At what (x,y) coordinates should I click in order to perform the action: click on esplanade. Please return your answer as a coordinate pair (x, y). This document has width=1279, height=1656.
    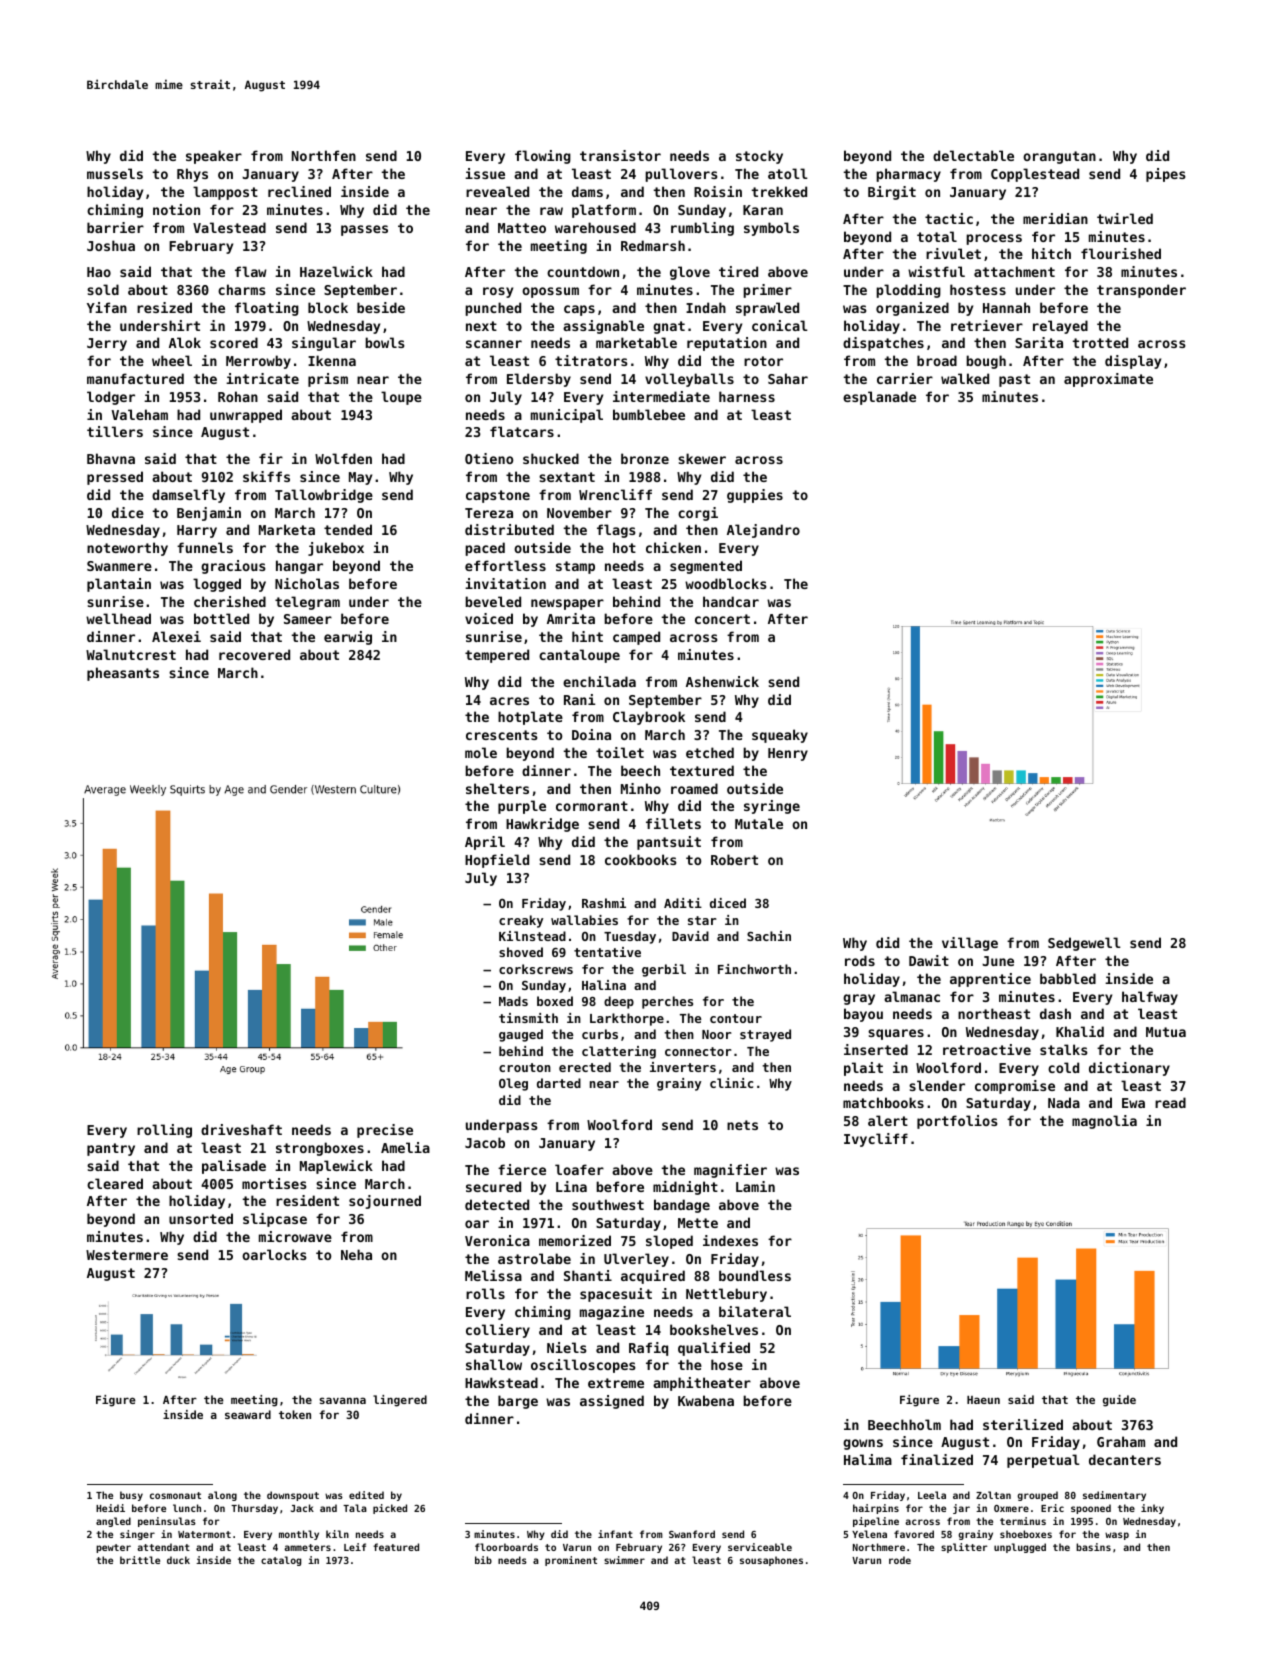
    Looking at the image, I should click on (879, 398).
